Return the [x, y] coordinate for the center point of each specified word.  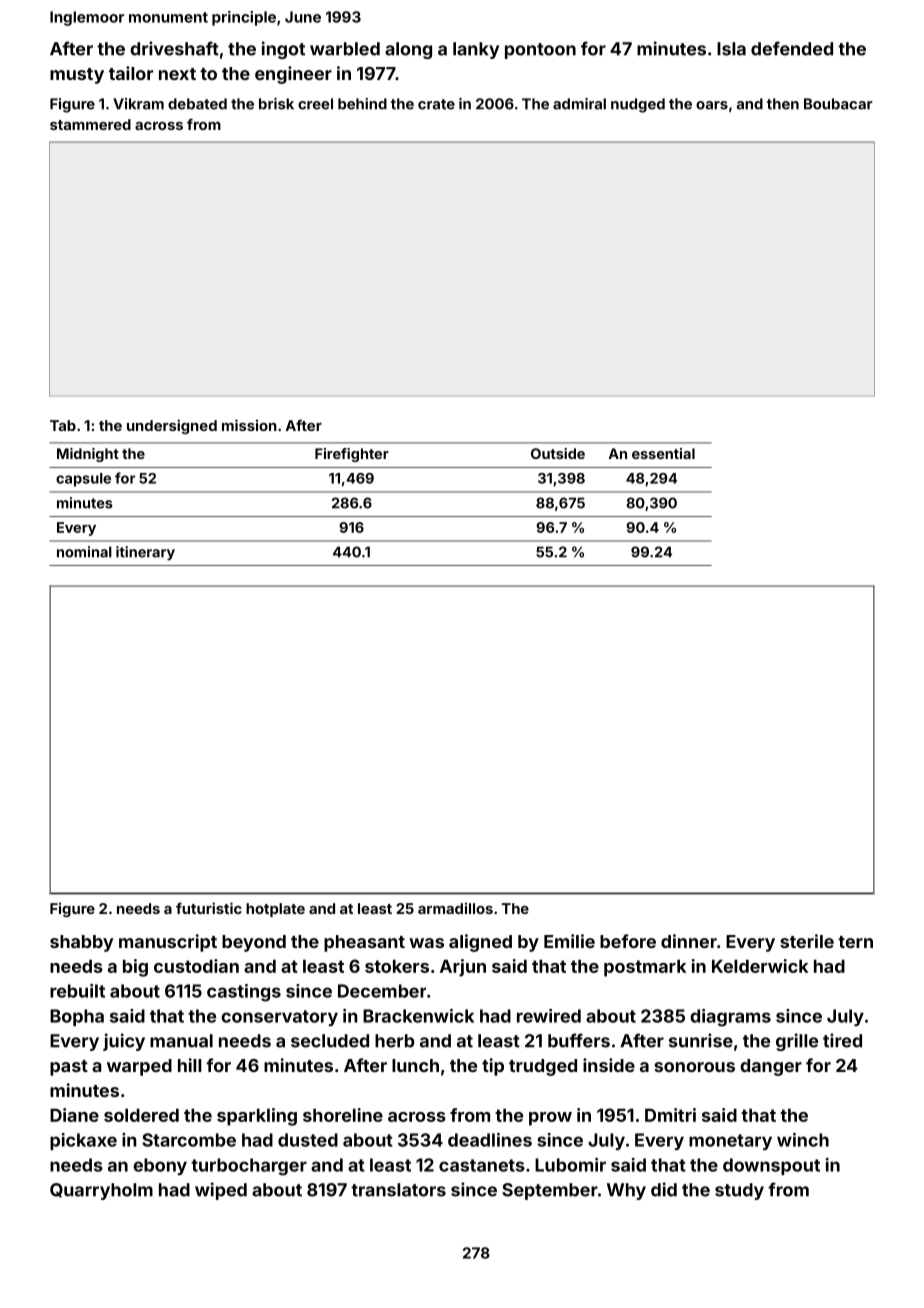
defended [792, 48]
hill [189, 1065]
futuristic [209, 908]
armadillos [455, 908]
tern [855, 942]
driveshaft [174, 48]
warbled [345, 49]
